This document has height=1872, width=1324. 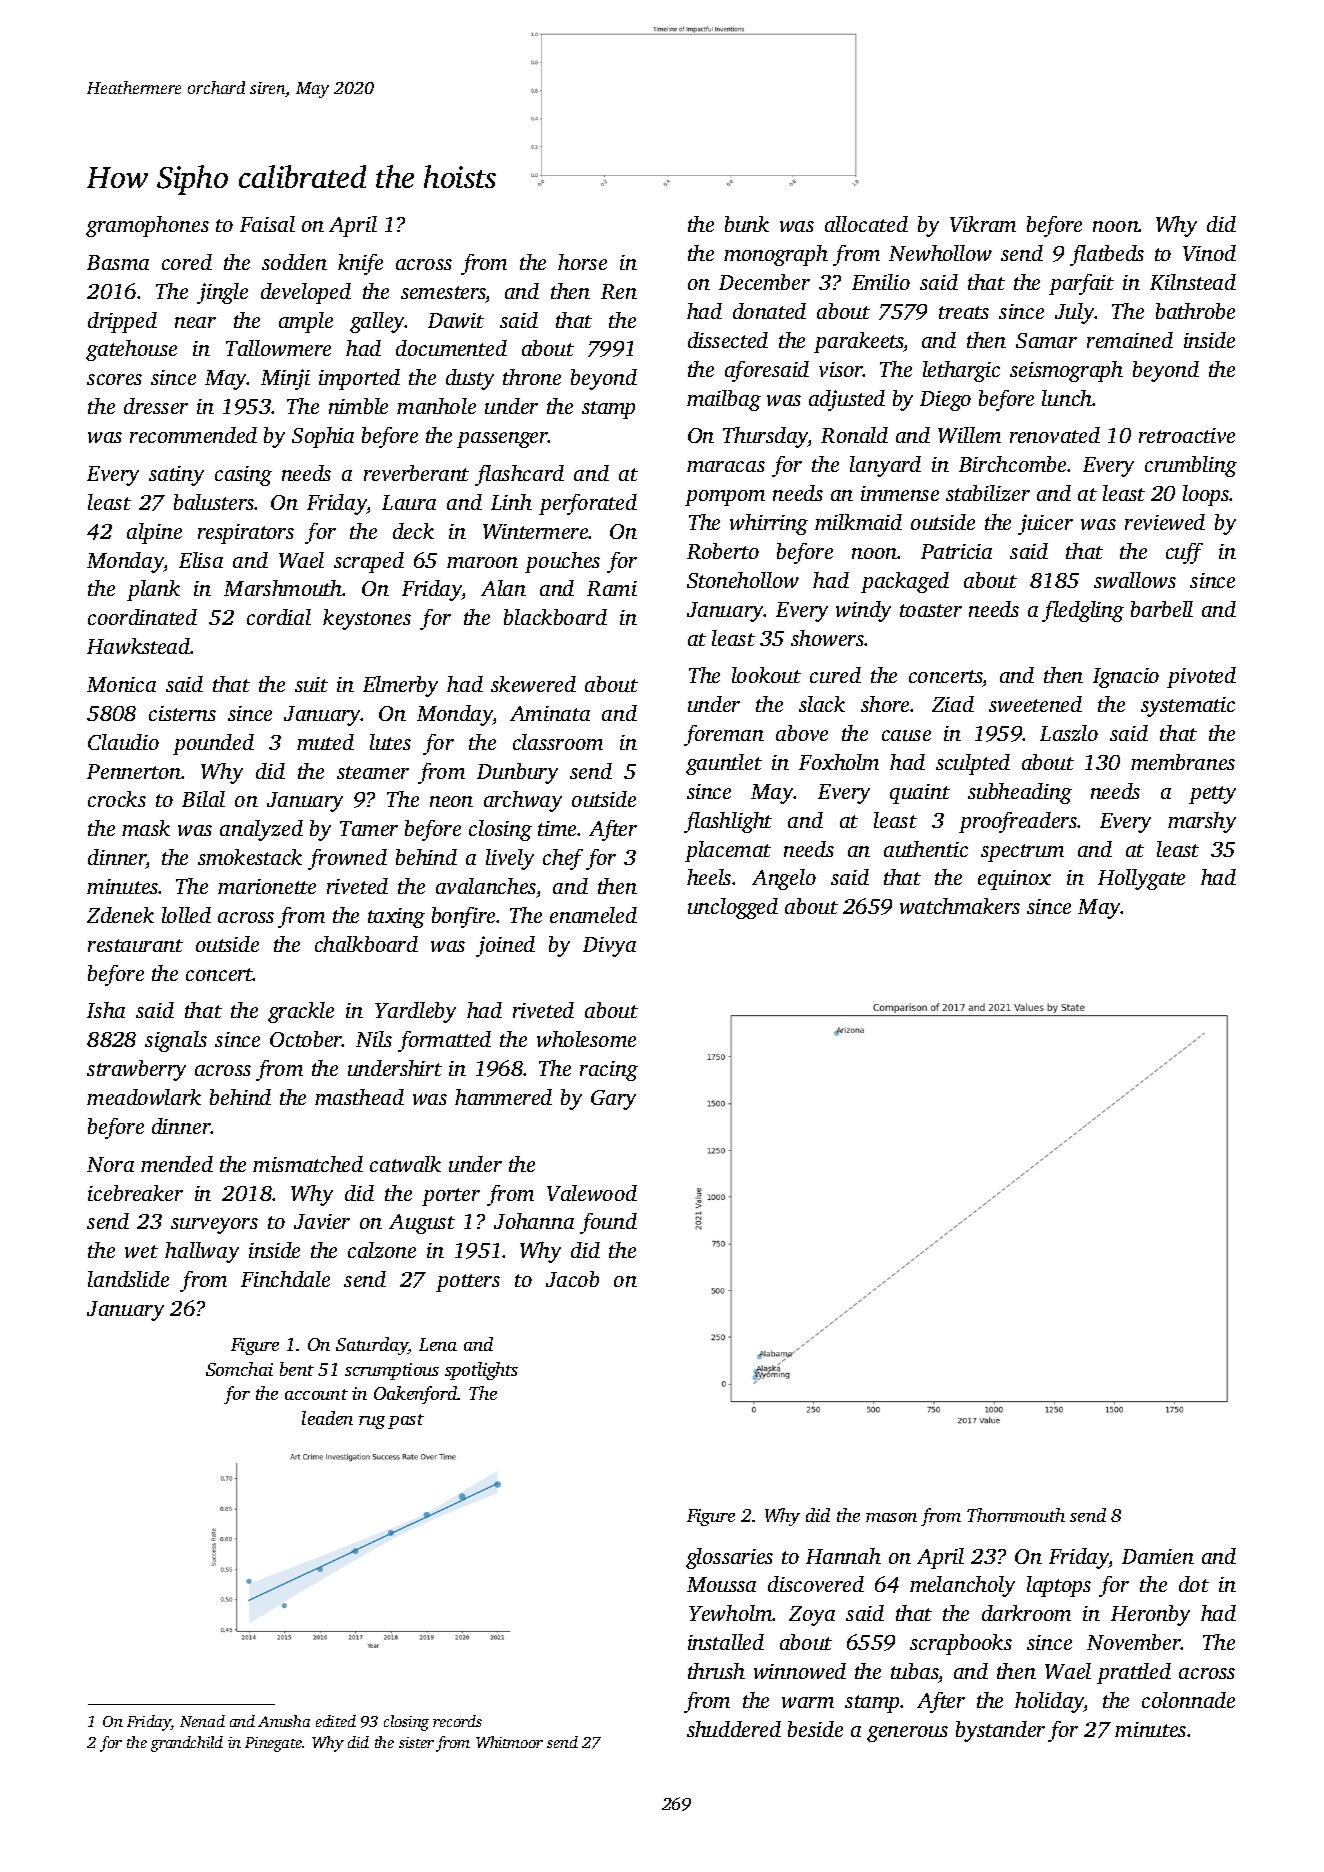 I want to click on colonnade, so click(x=1188, y=1700).
